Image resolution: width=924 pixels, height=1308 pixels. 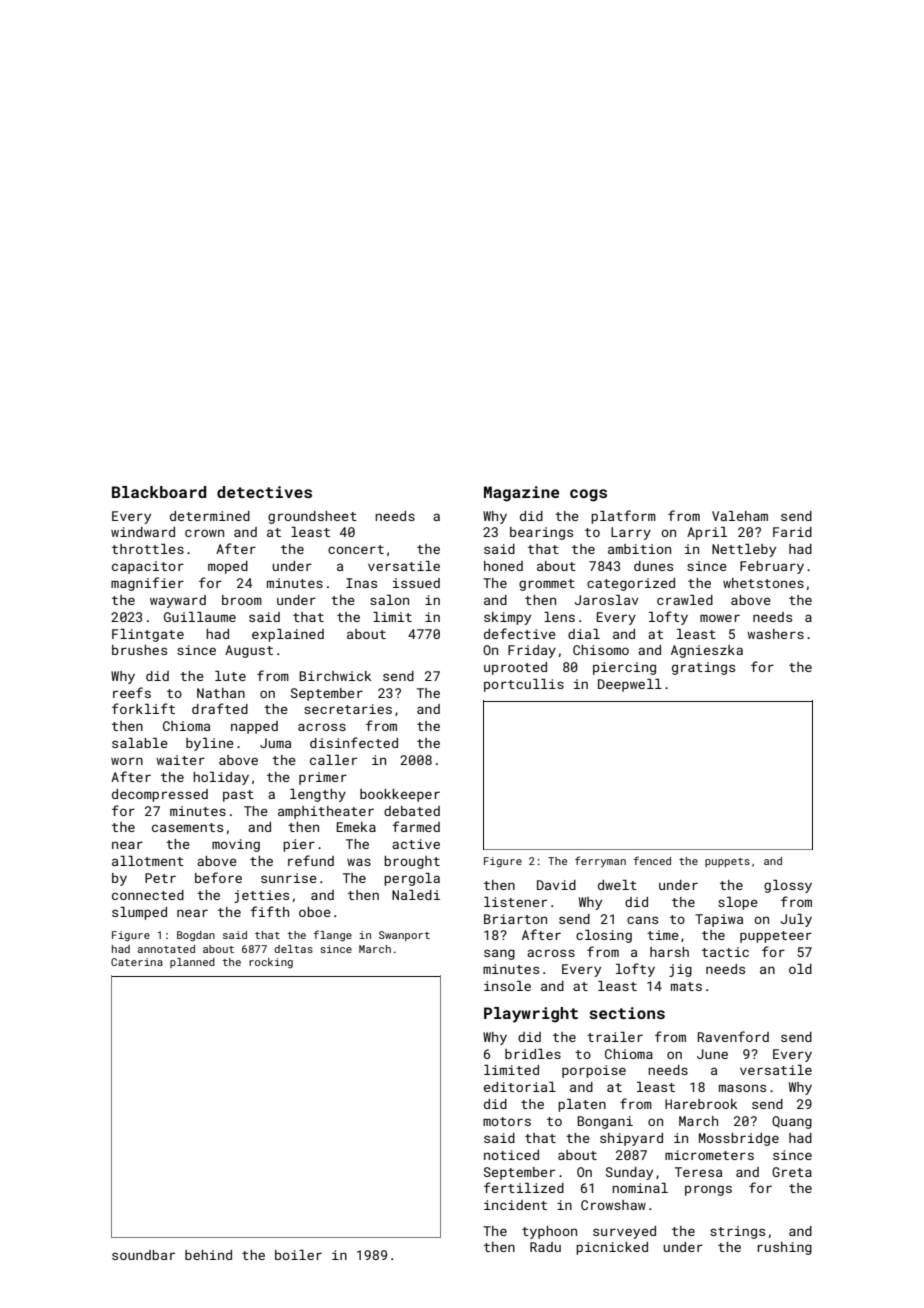 I want to click on Blackboard, so click(x=159, y=492).
